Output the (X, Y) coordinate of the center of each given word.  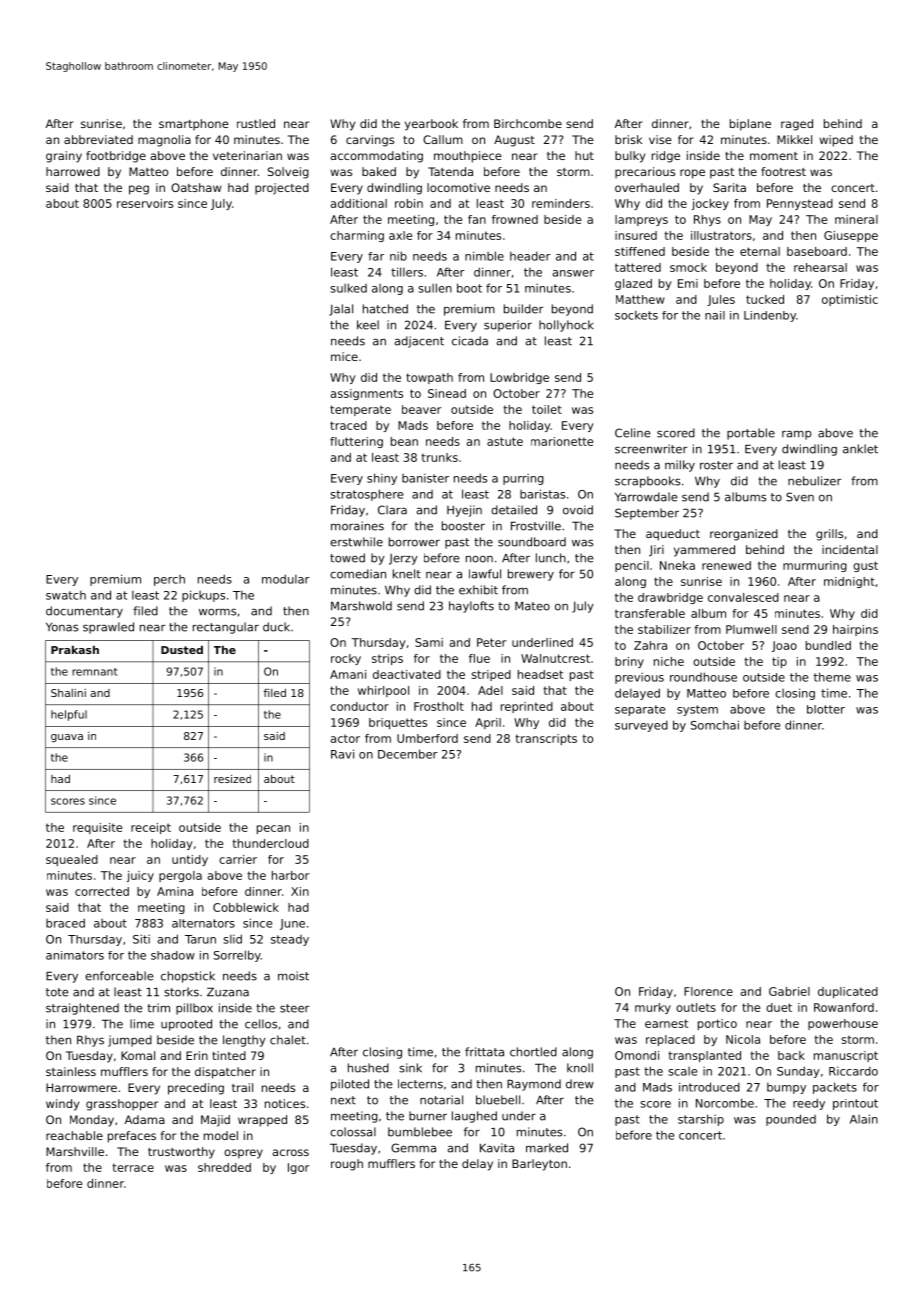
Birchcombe (528, 123)
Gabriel (789, 991)
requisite (97, 828)
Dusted (182, 650)
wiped (836, 141)
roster (716, 465)
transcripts (546, 739)
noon (479, 559)
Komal (138, 1055)
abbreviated (98, 139)
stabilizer (664, 629)
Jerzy (403, 559)
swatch (66, 595)
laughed (474, 1117)
